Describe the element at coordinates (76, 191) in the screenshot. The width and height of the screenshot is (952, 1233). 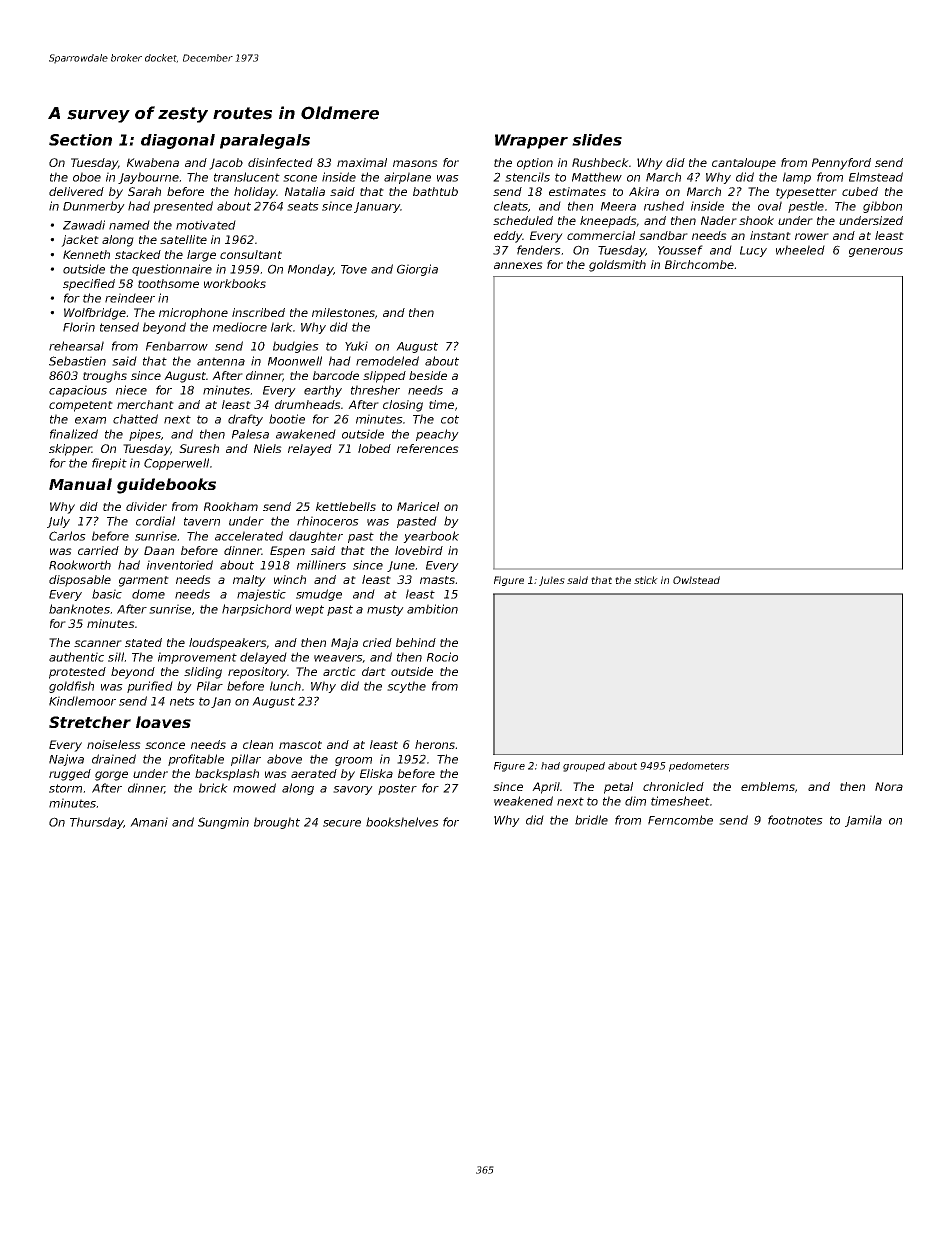
I see `delivered` at that location.
